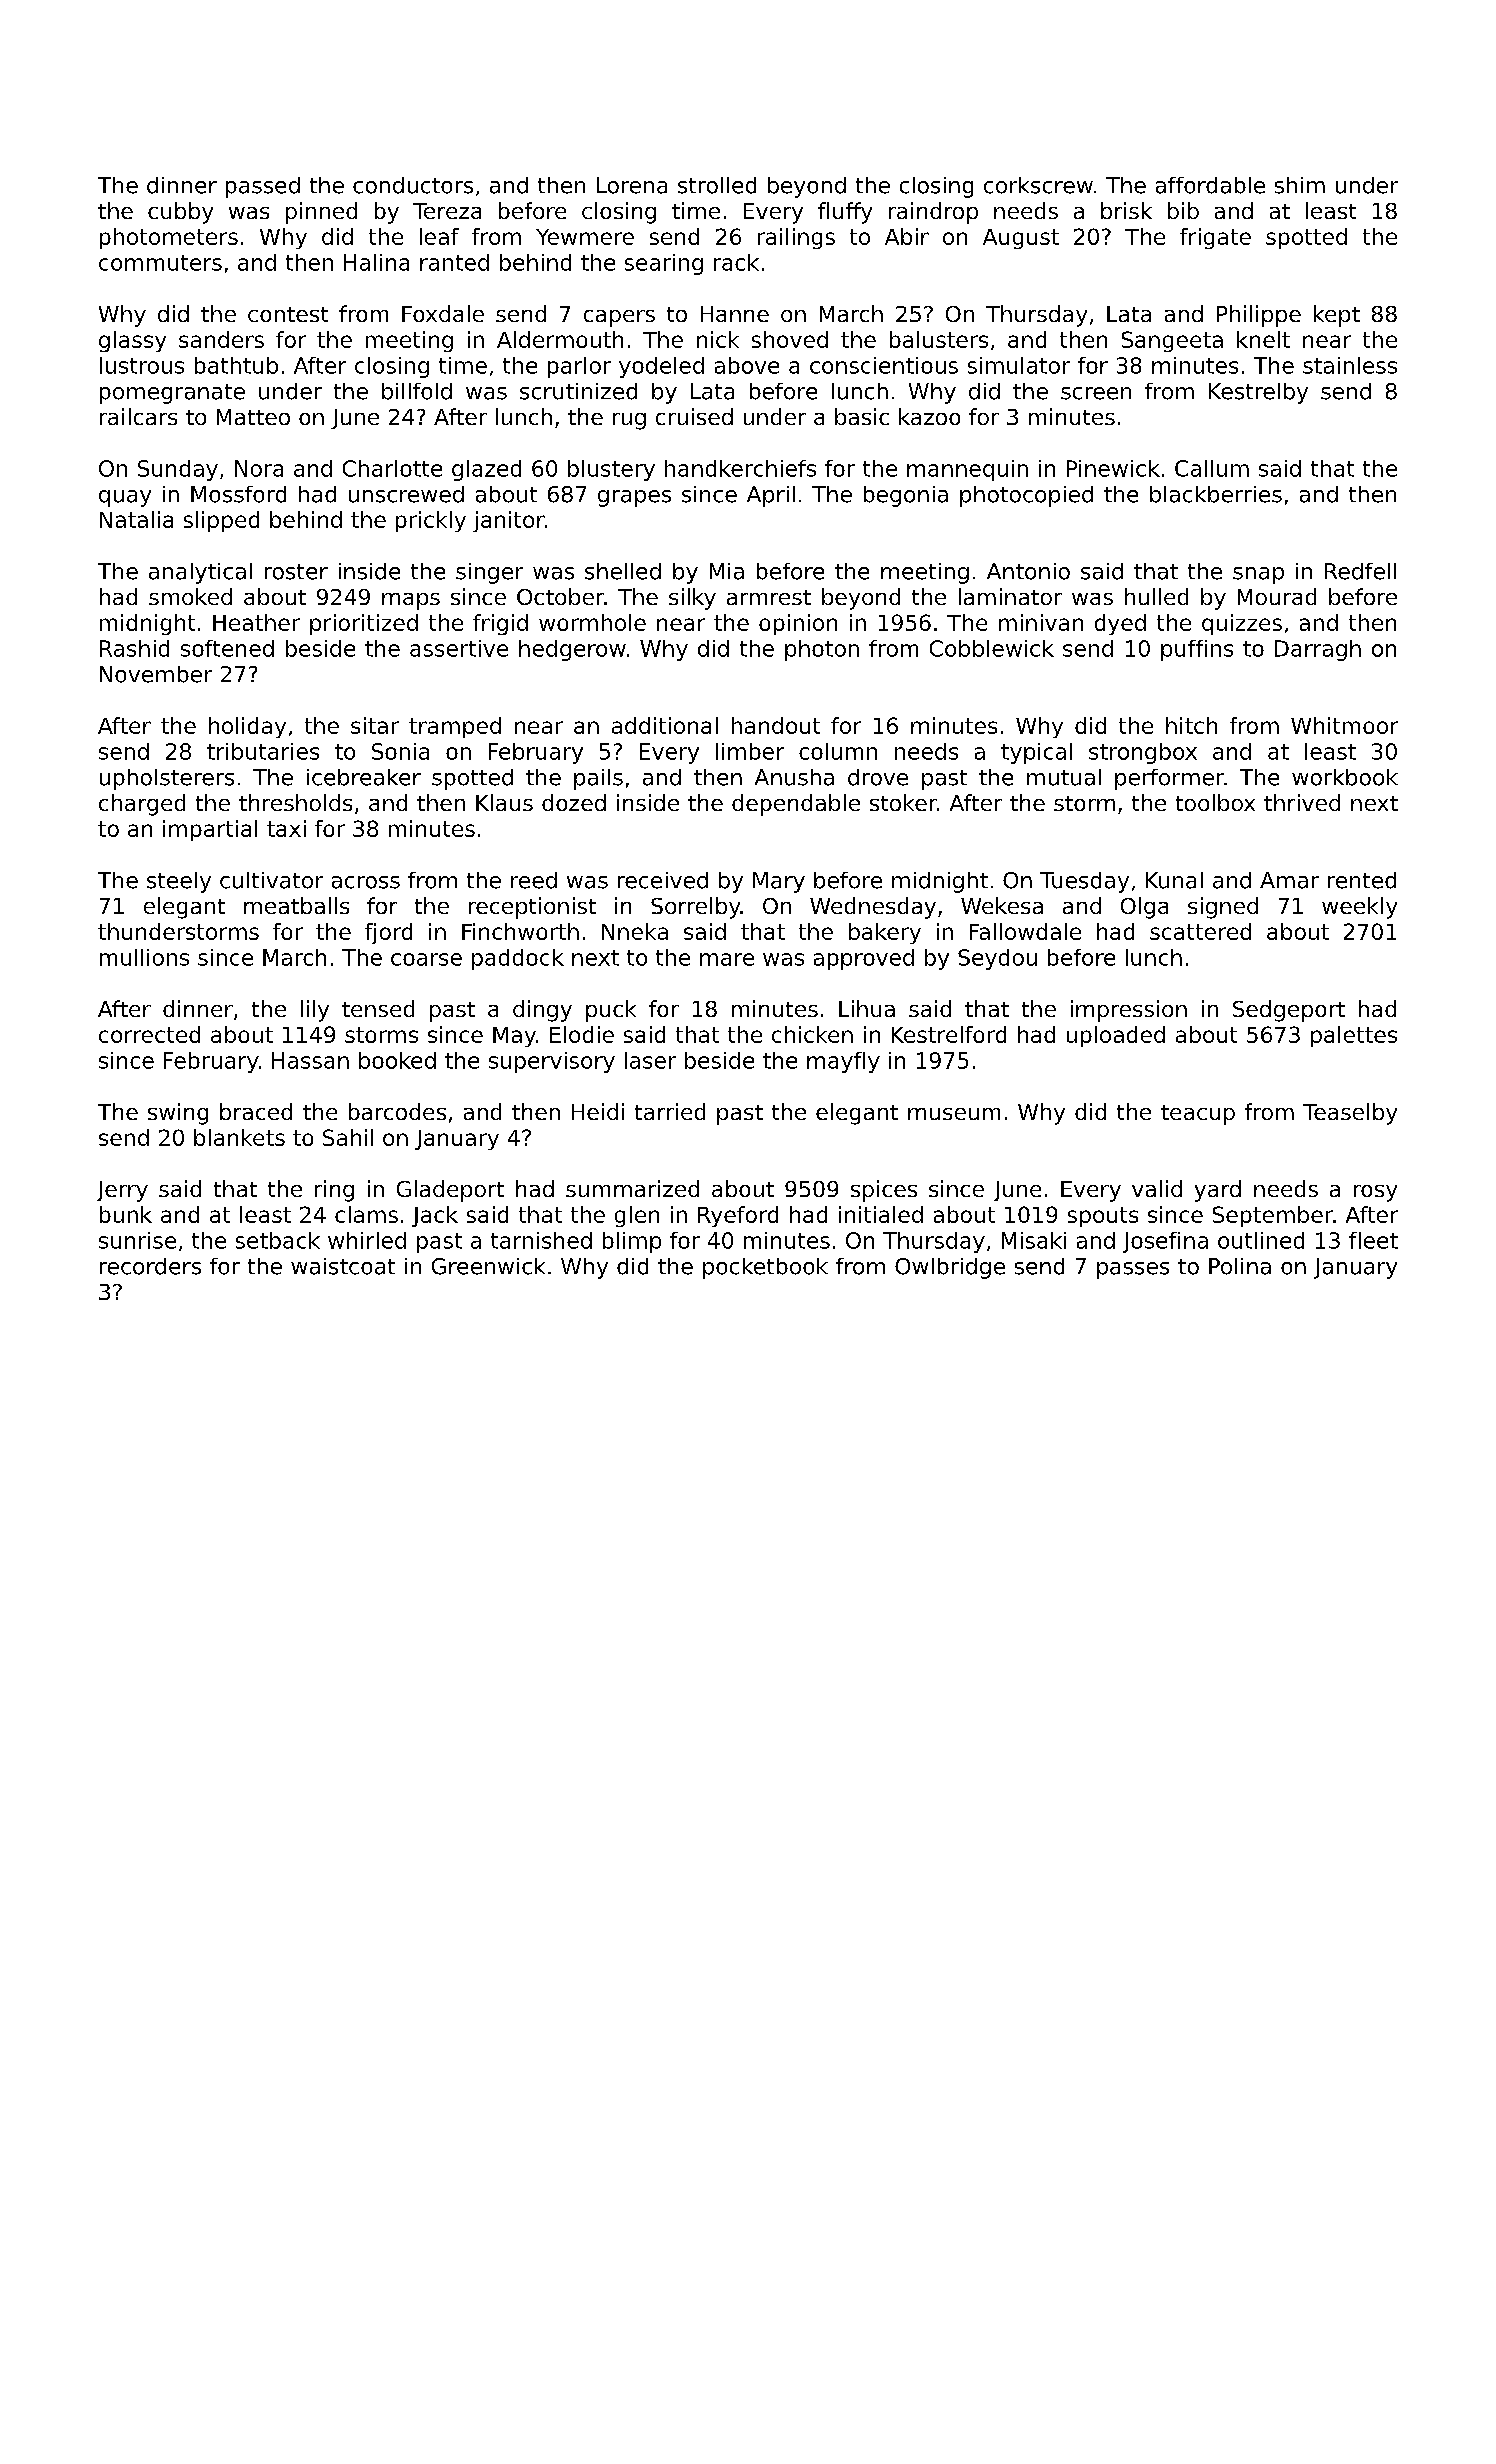 This screenshot has width=1496, height=2464. Describe the element at coordinates (1113, 468) in the screenshot. I see `Pinewick` at that location.
